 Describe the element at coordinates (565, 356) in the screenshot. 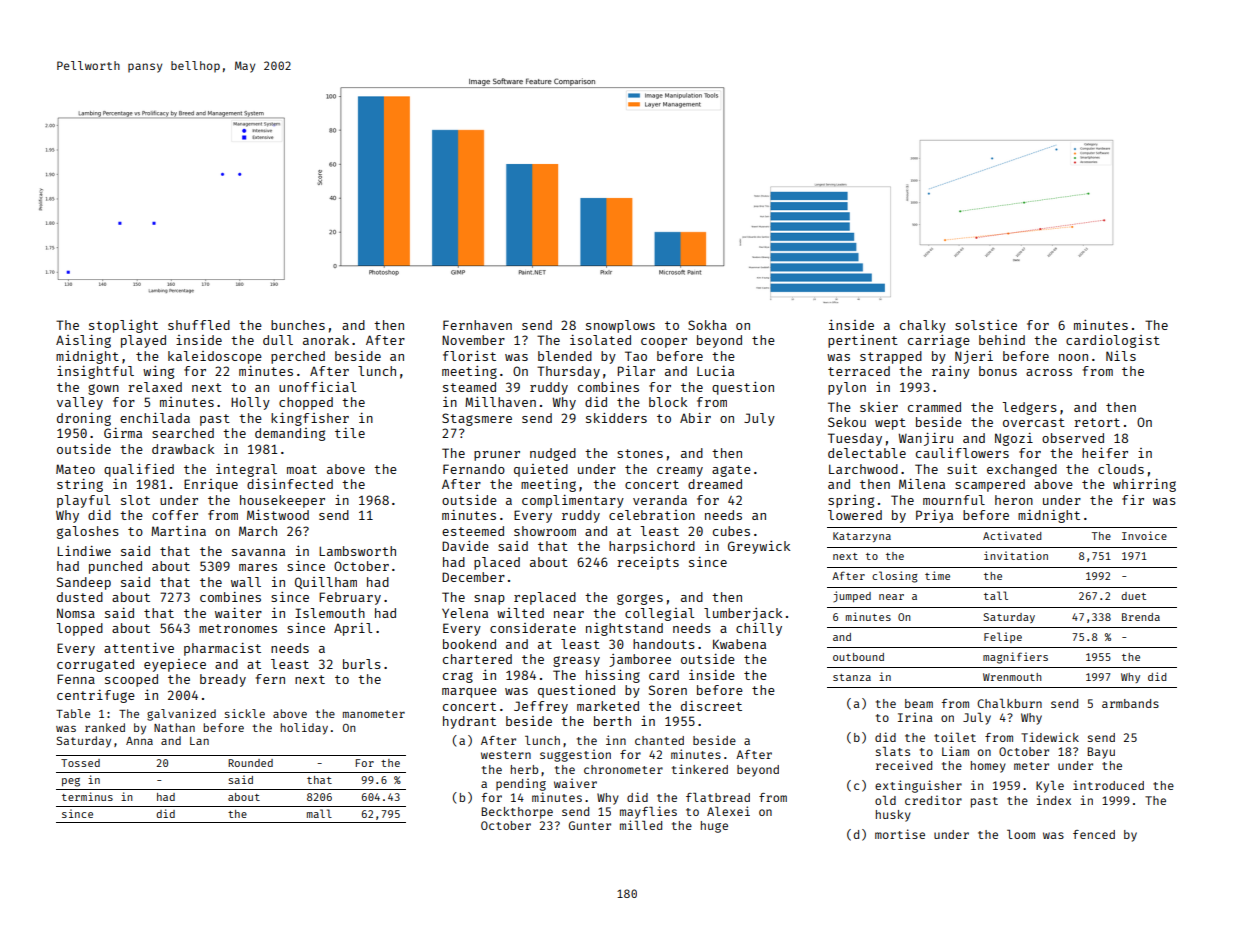

I see `blended` at that location.
